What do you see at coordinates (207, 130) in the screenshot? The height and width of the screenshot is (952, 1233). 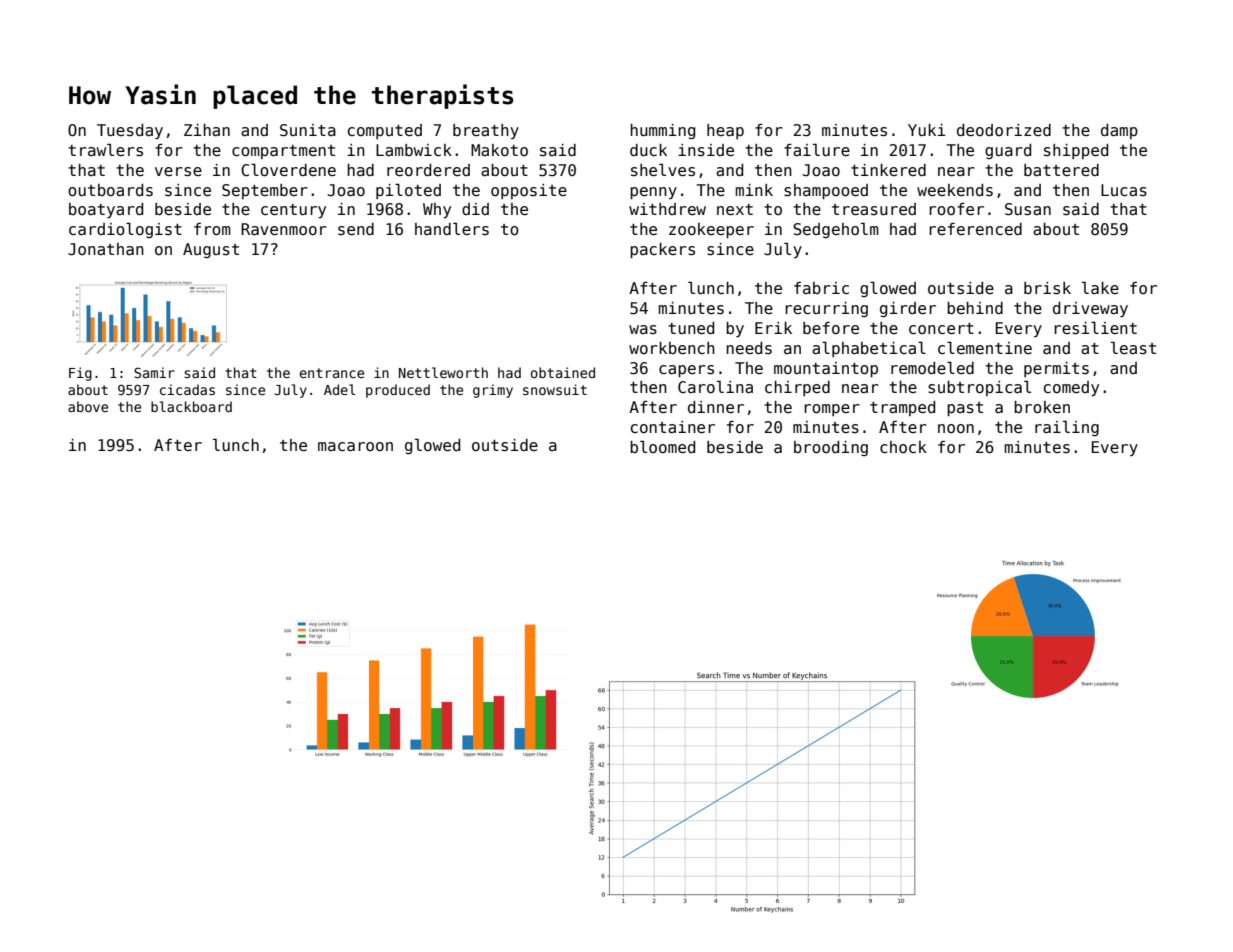 I see `Zihan` at bounding box center [207, 130].
